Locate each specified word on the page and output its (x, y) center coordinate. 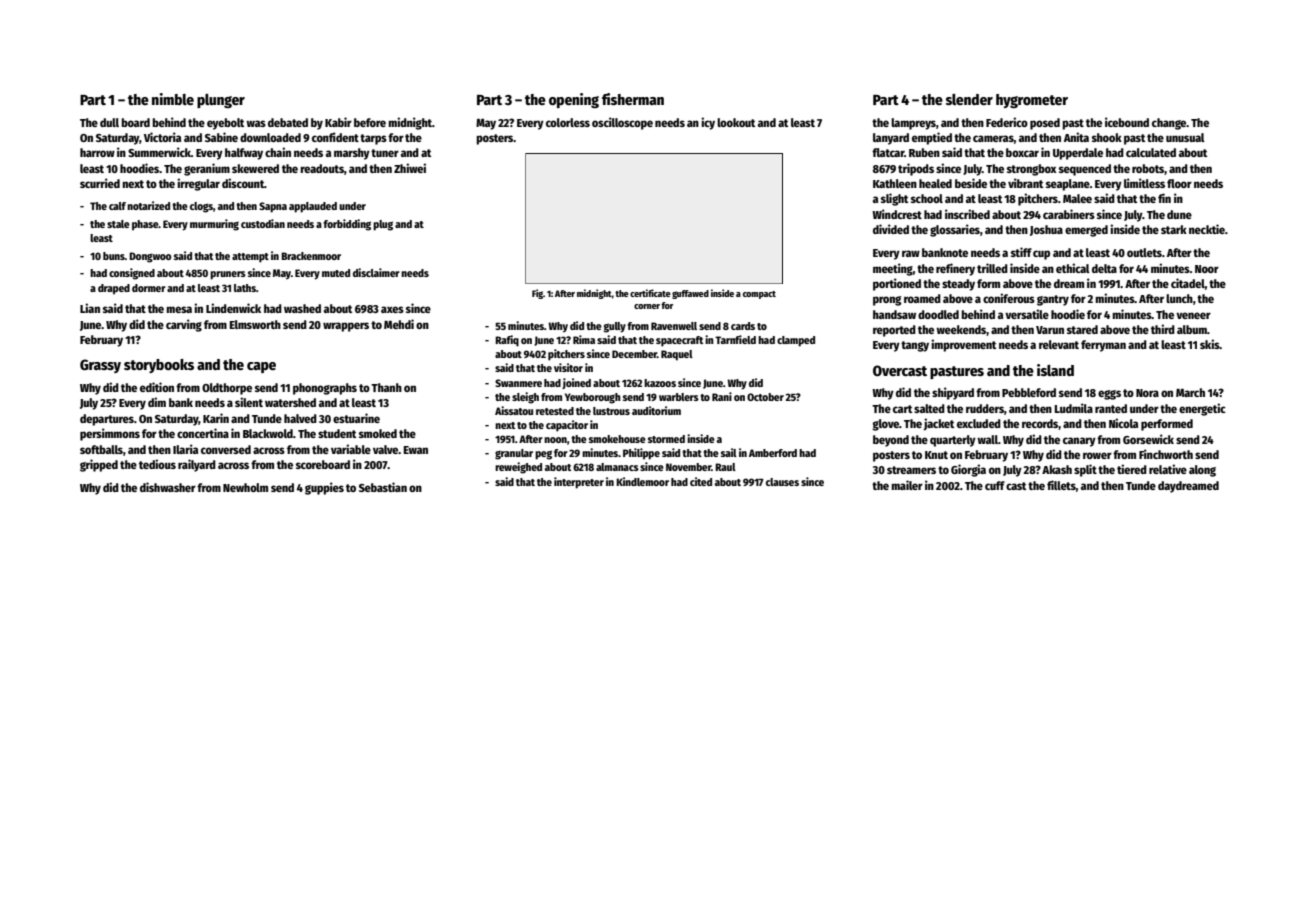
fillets (1061, 485)
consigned (132, 274)
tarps (373, 139)
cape (261, 367)
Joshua (1046, 230)
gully (615, 327)
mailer (907, 485)
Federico (1007, 122)
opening (574, 100)
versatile (1027, 314)
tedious (157, 464)
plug (383, 225)
